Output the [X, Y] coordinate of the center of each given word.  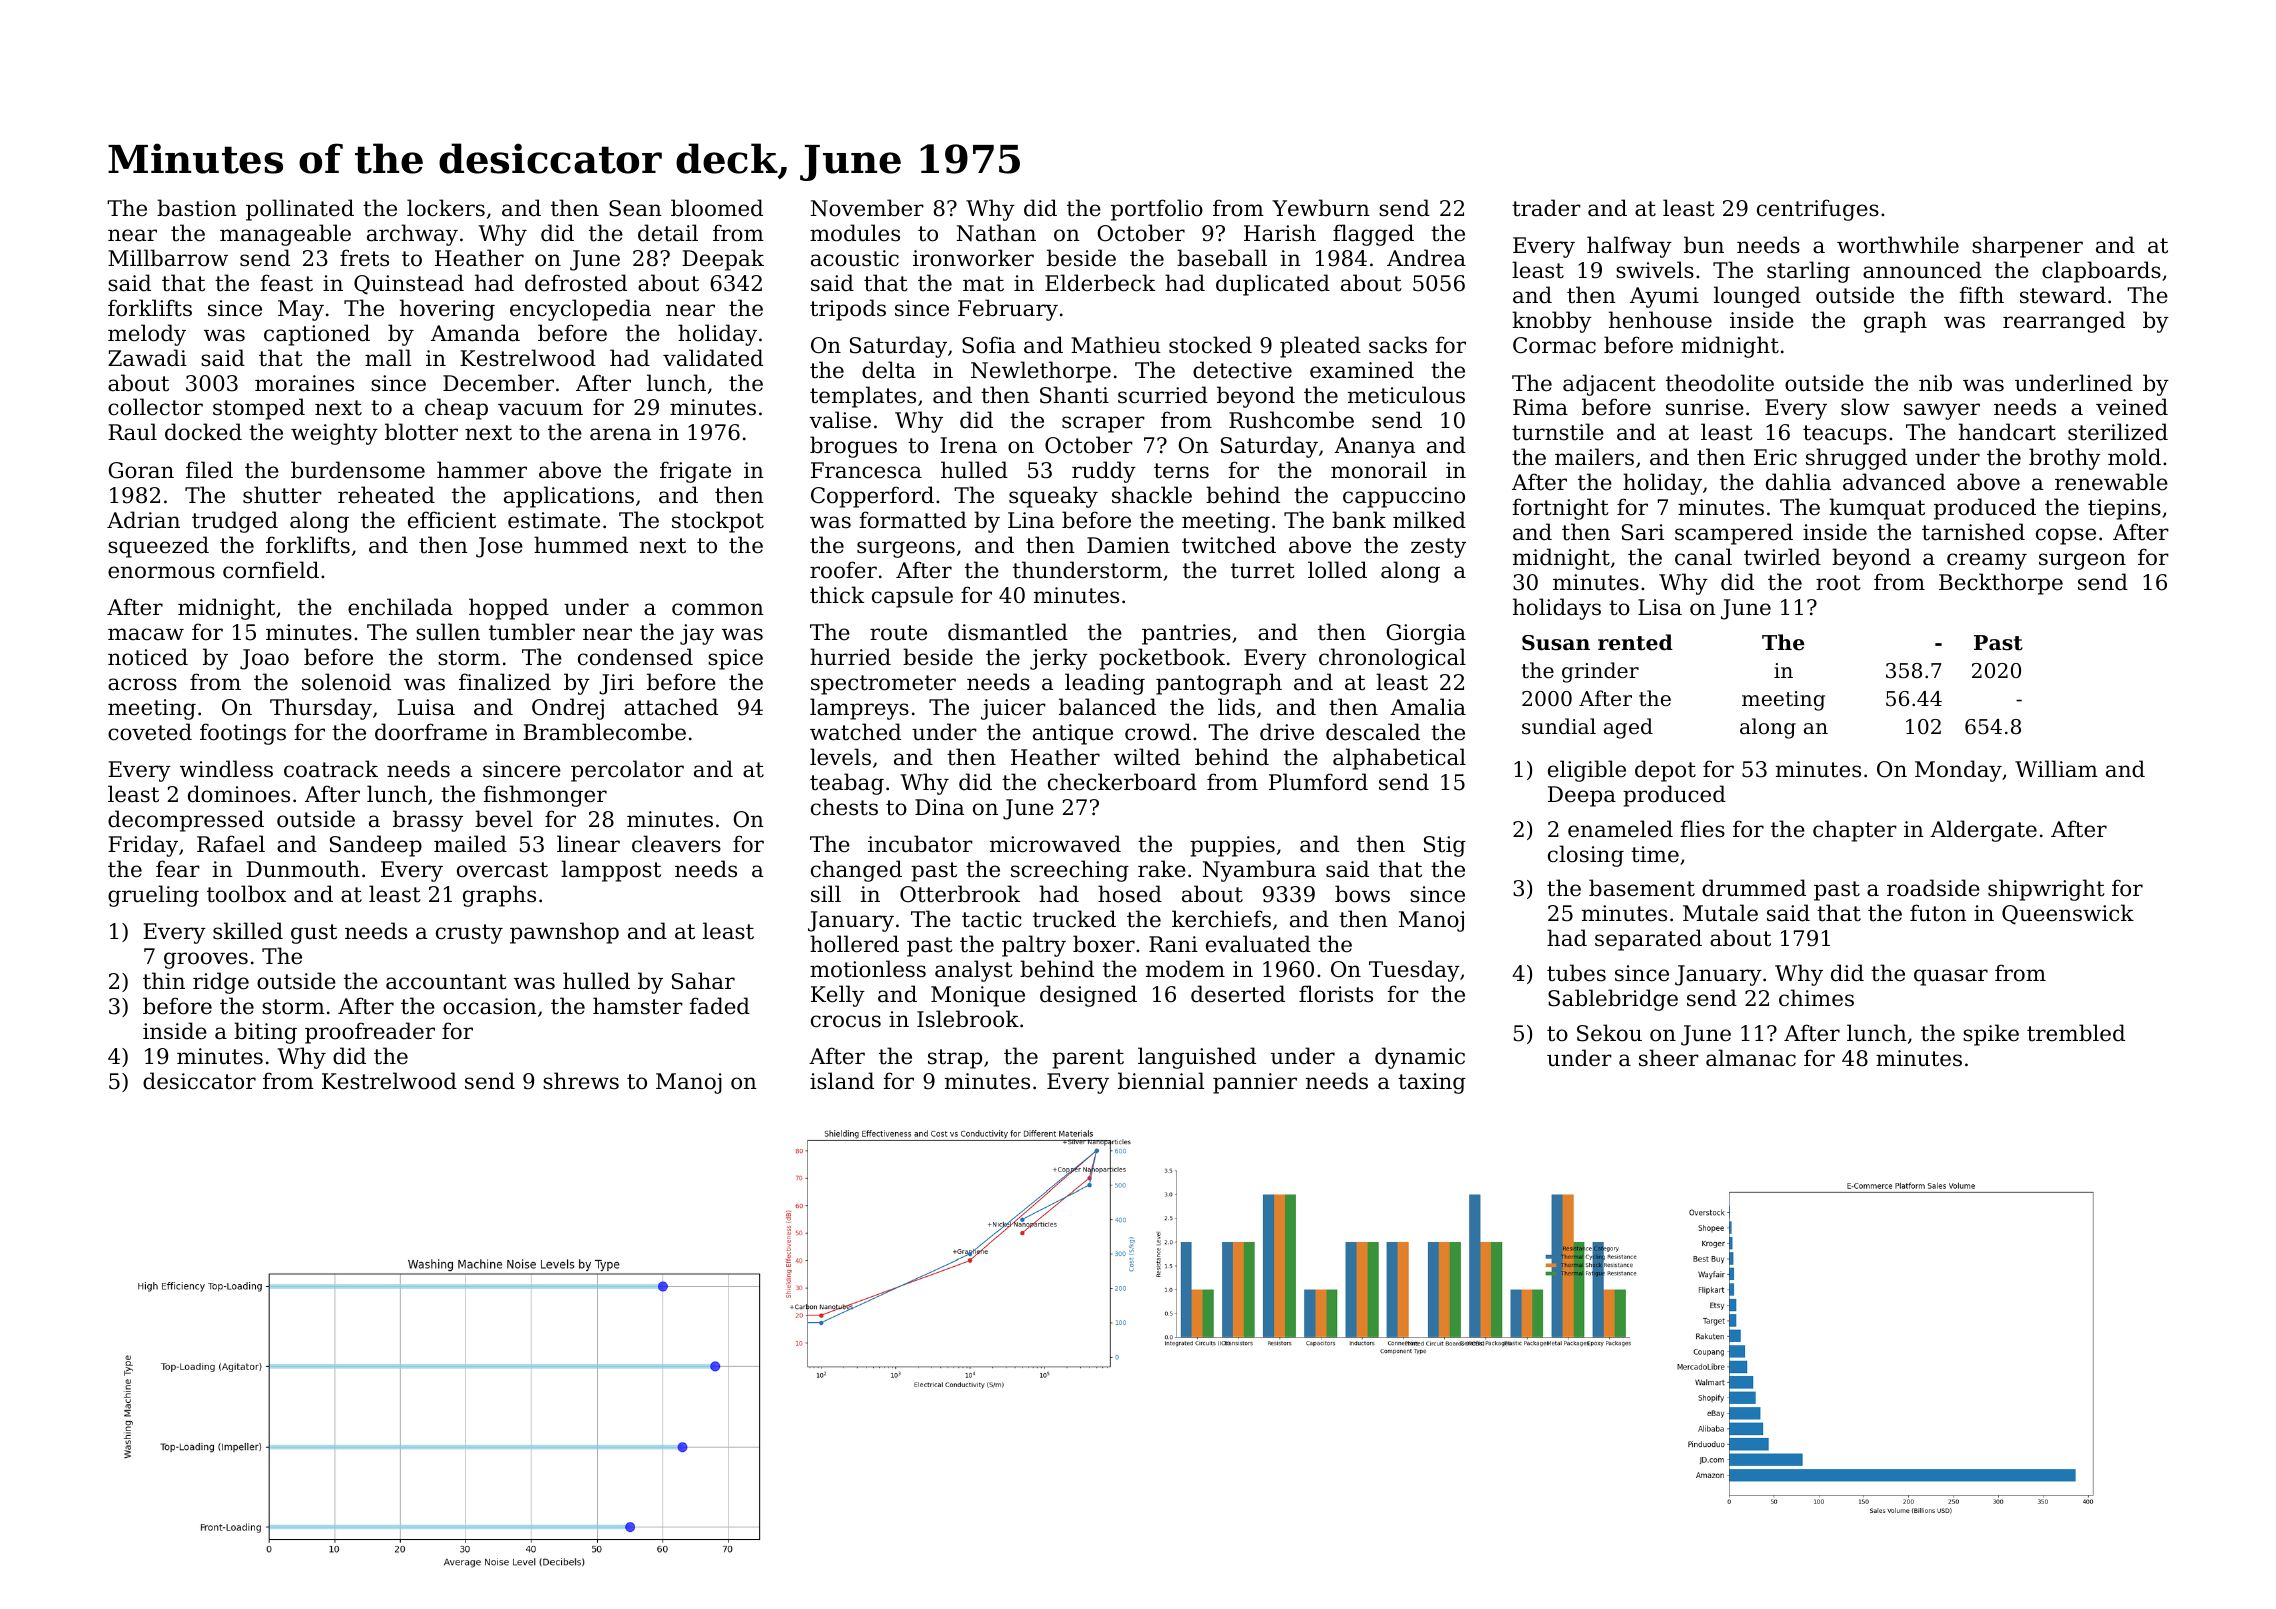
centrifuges [1818, 210]
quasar [1951, 977]
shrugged [1856, 459]
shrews [581, 1081]
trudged [235, 522]
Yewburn [1321, 208]
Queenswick [2068, 914]
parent [1088, 1059]
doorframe [431, 732]
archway [412, 235]
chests [844, 807]
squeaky [1053, 497]
